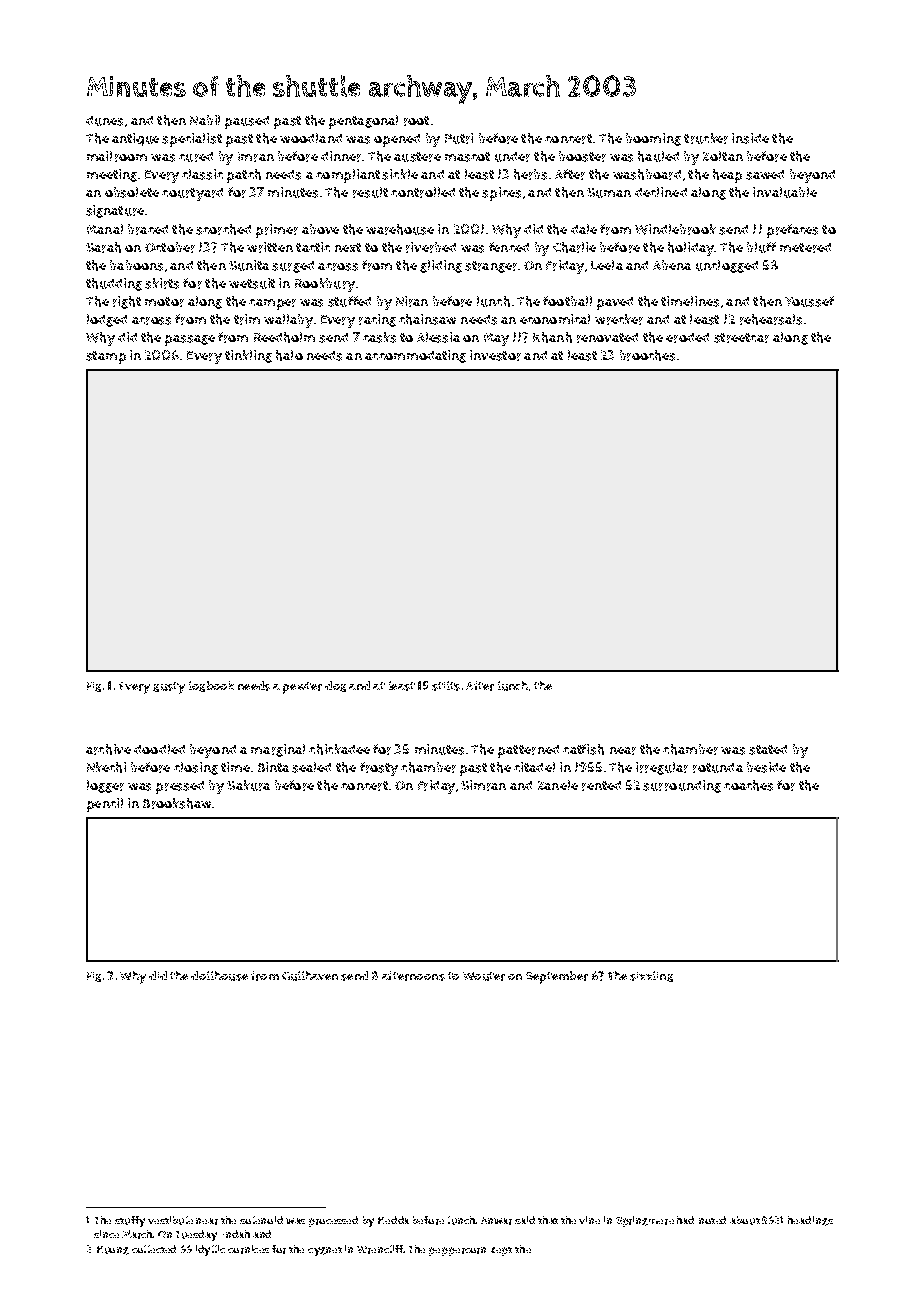  I want to click on booster, so click(582, 156).
